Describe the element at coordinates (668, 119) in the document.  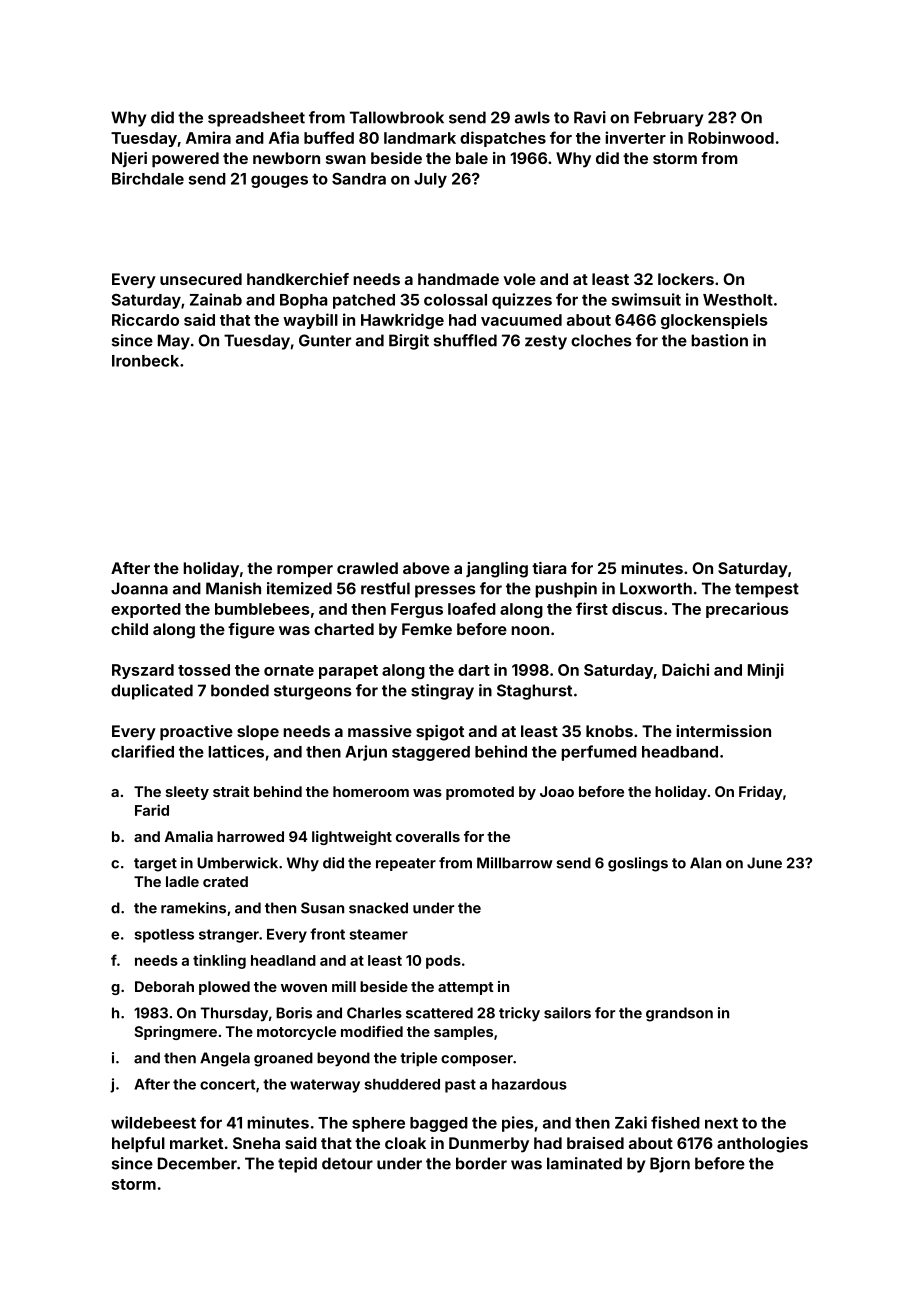
I see `February` at that location.
